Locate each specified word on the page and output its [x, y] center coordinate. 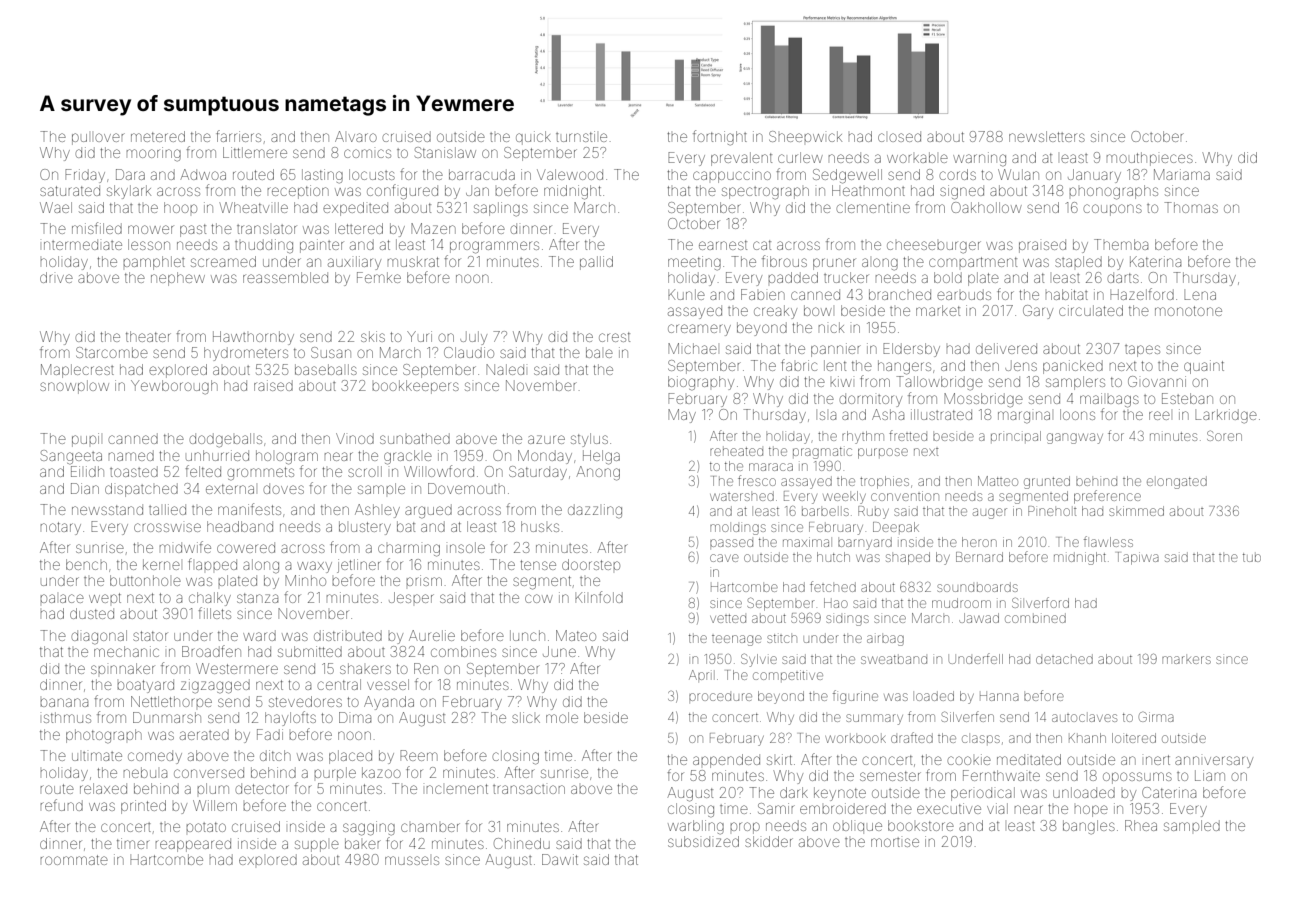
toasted [134, 471]
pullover [98, 139]
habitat [1067, 294]
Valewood [570, 174]
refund [61, 805]
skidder [769, 841]
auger [990, 513]
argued [428, 511]
